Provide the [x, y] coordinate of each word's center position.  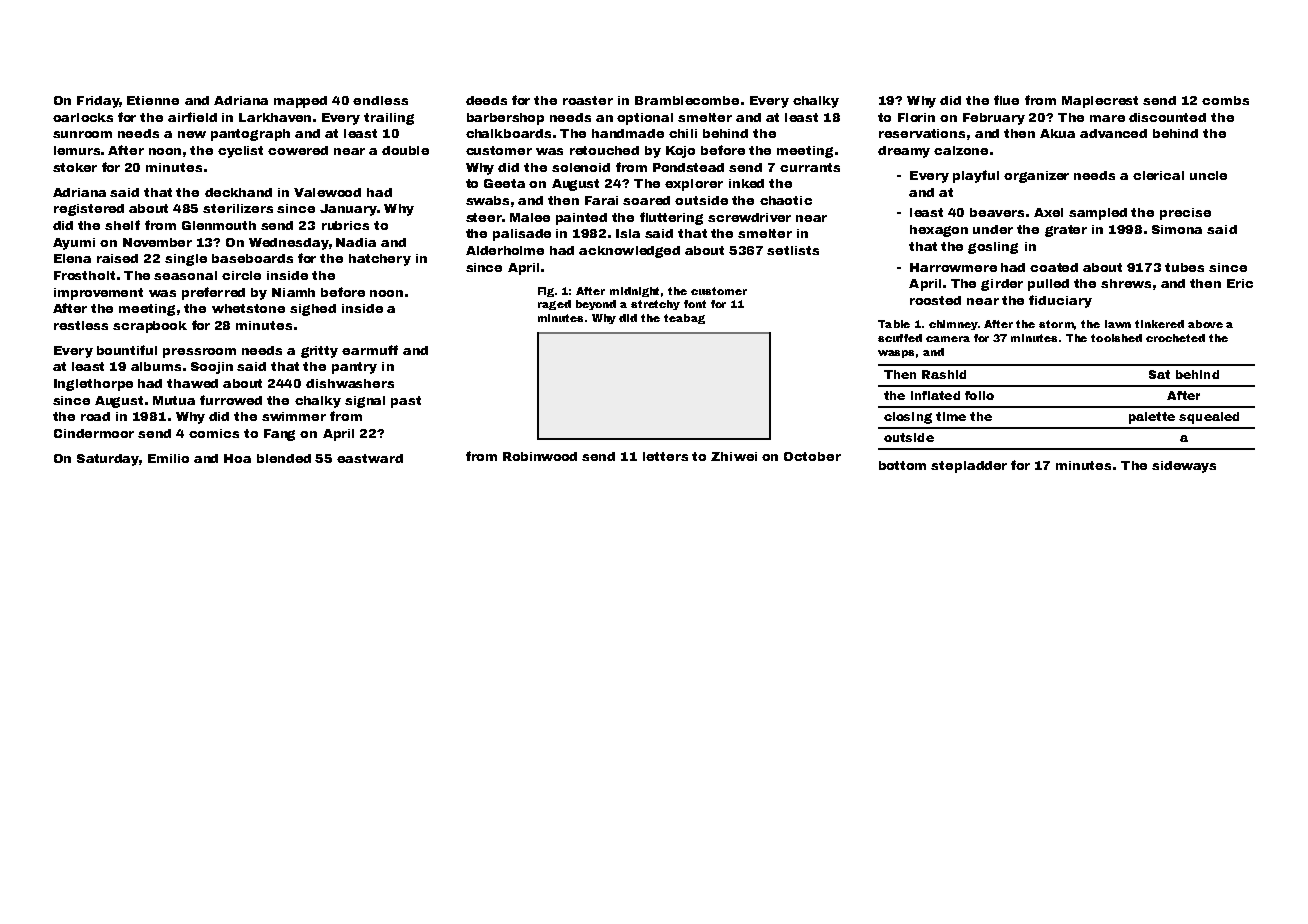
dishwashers [350, 383]
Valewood [327, 192]
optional [645, 119]
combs [1225, 100]
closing [908, 418]
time [951, 416]
